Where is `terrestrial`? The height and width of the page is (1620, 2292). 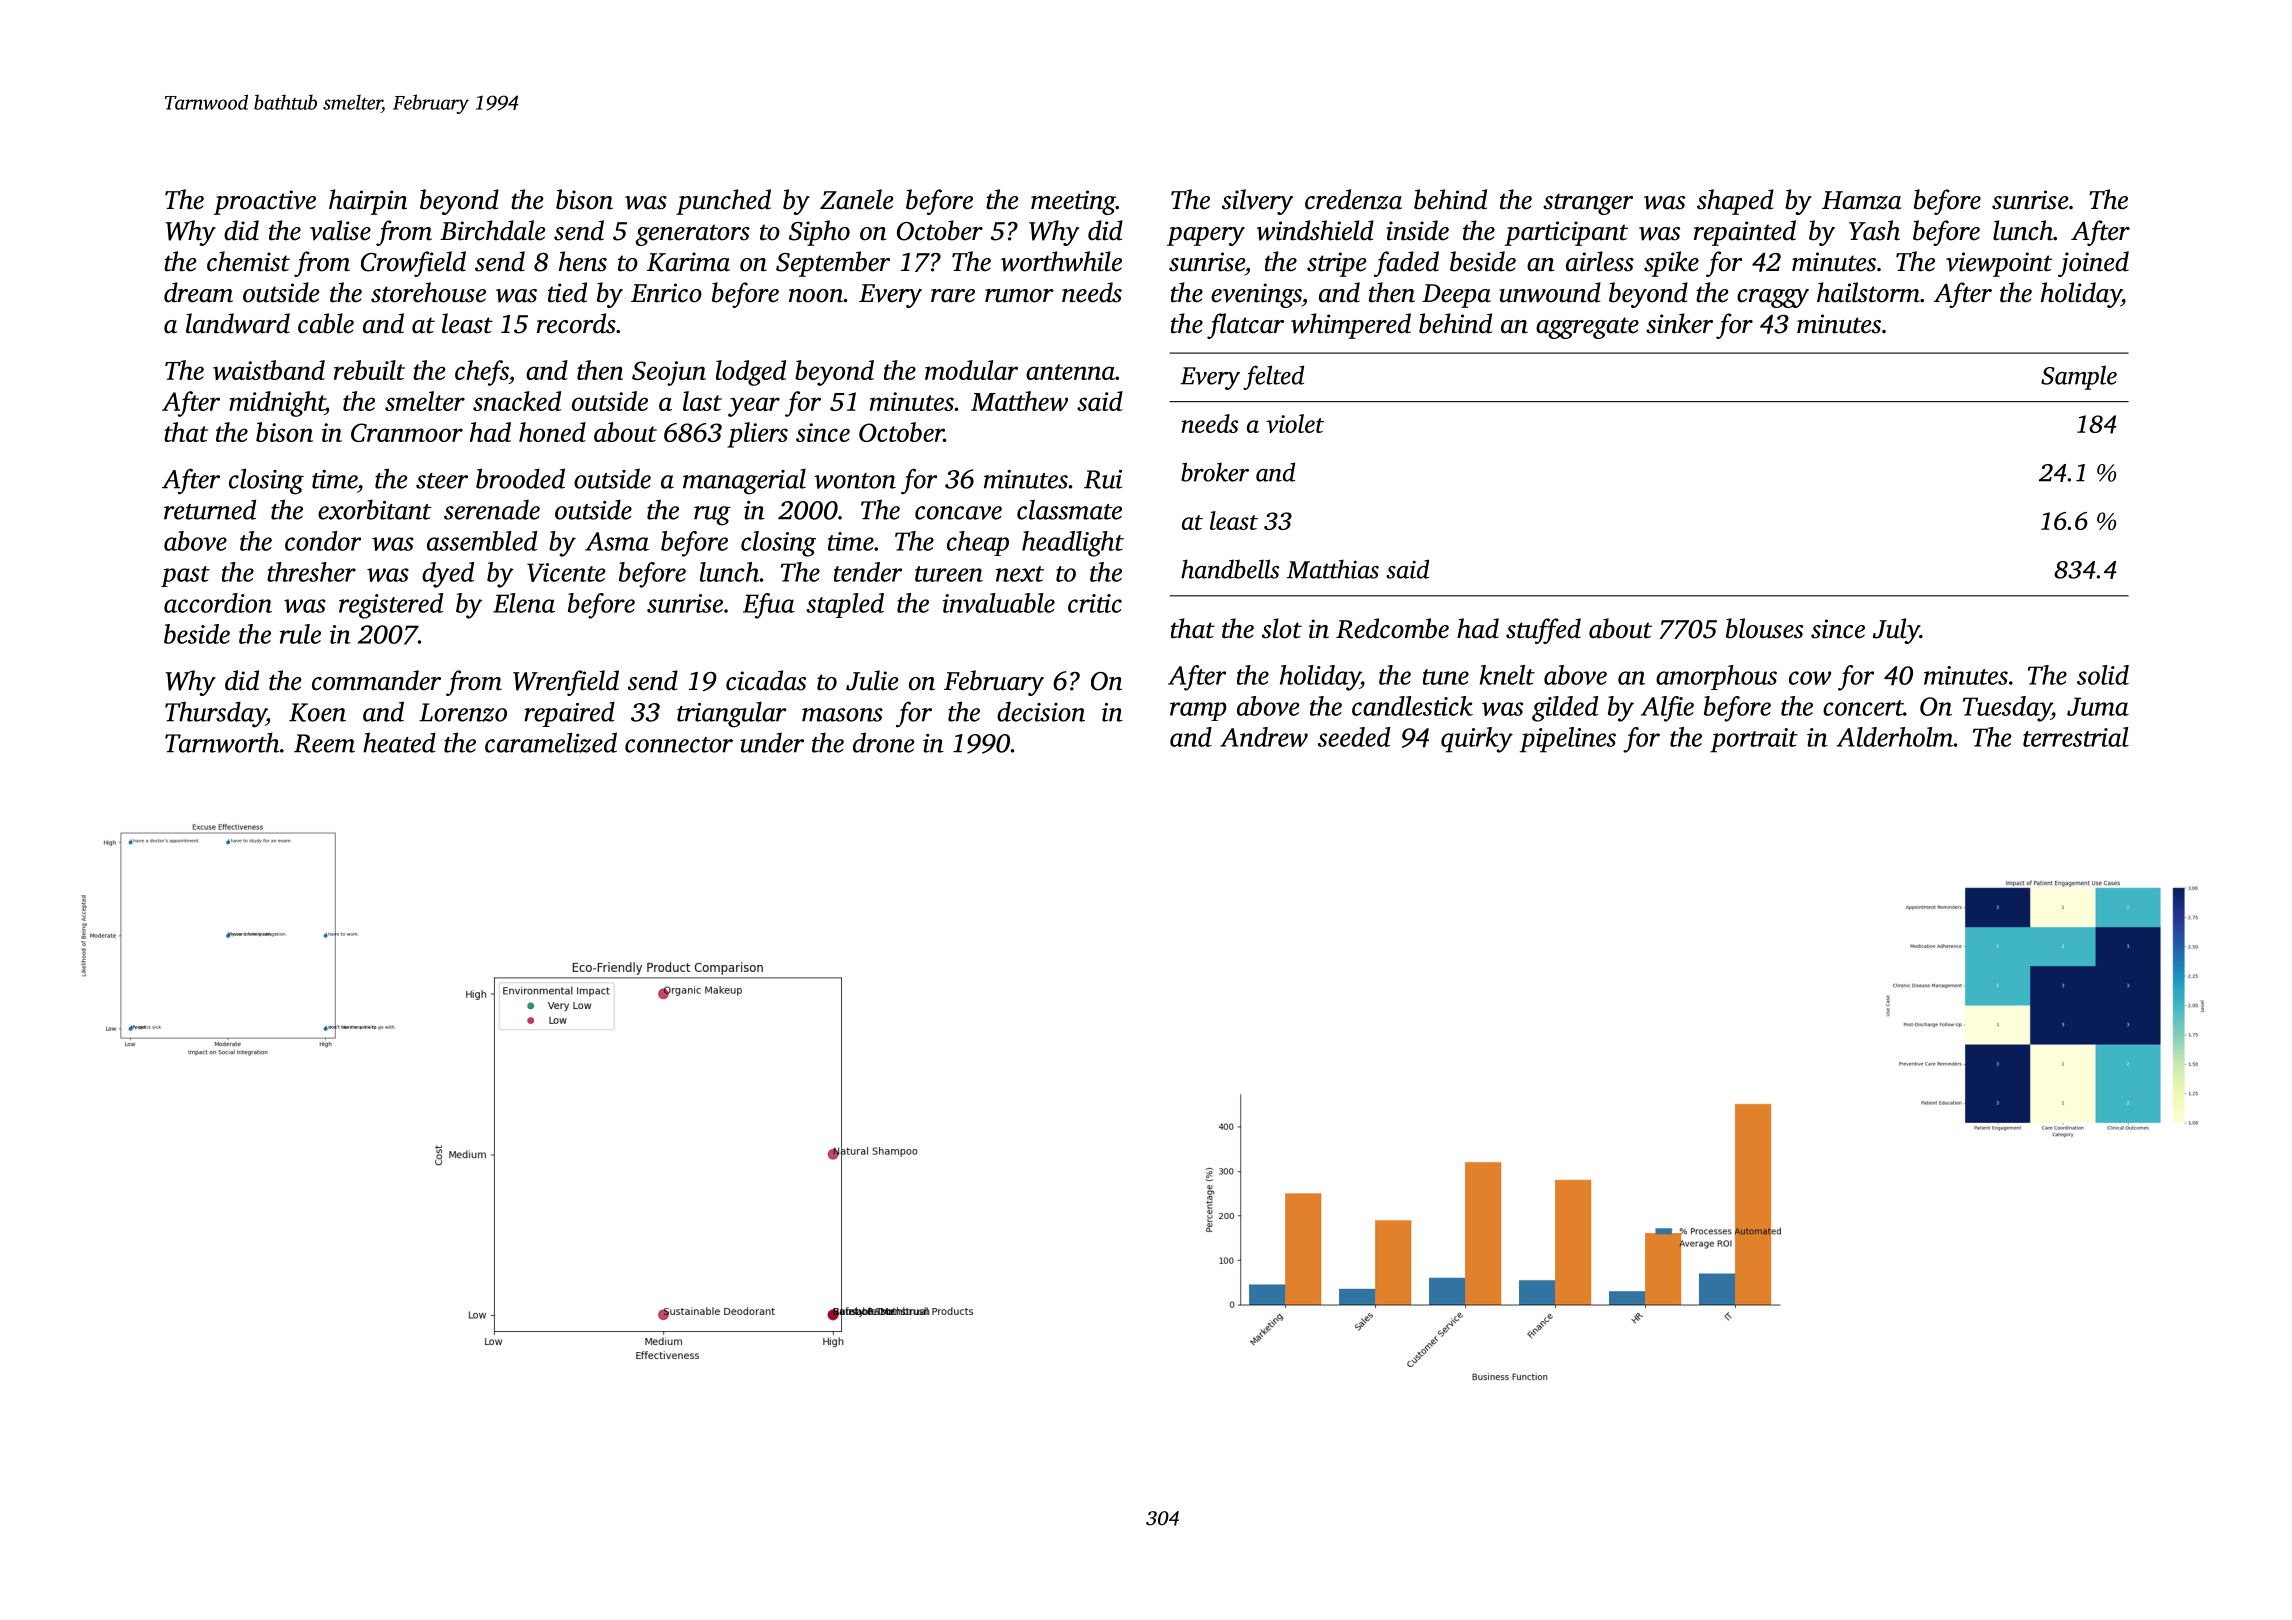
terrestrial is located at coordinates (2076, 737).
